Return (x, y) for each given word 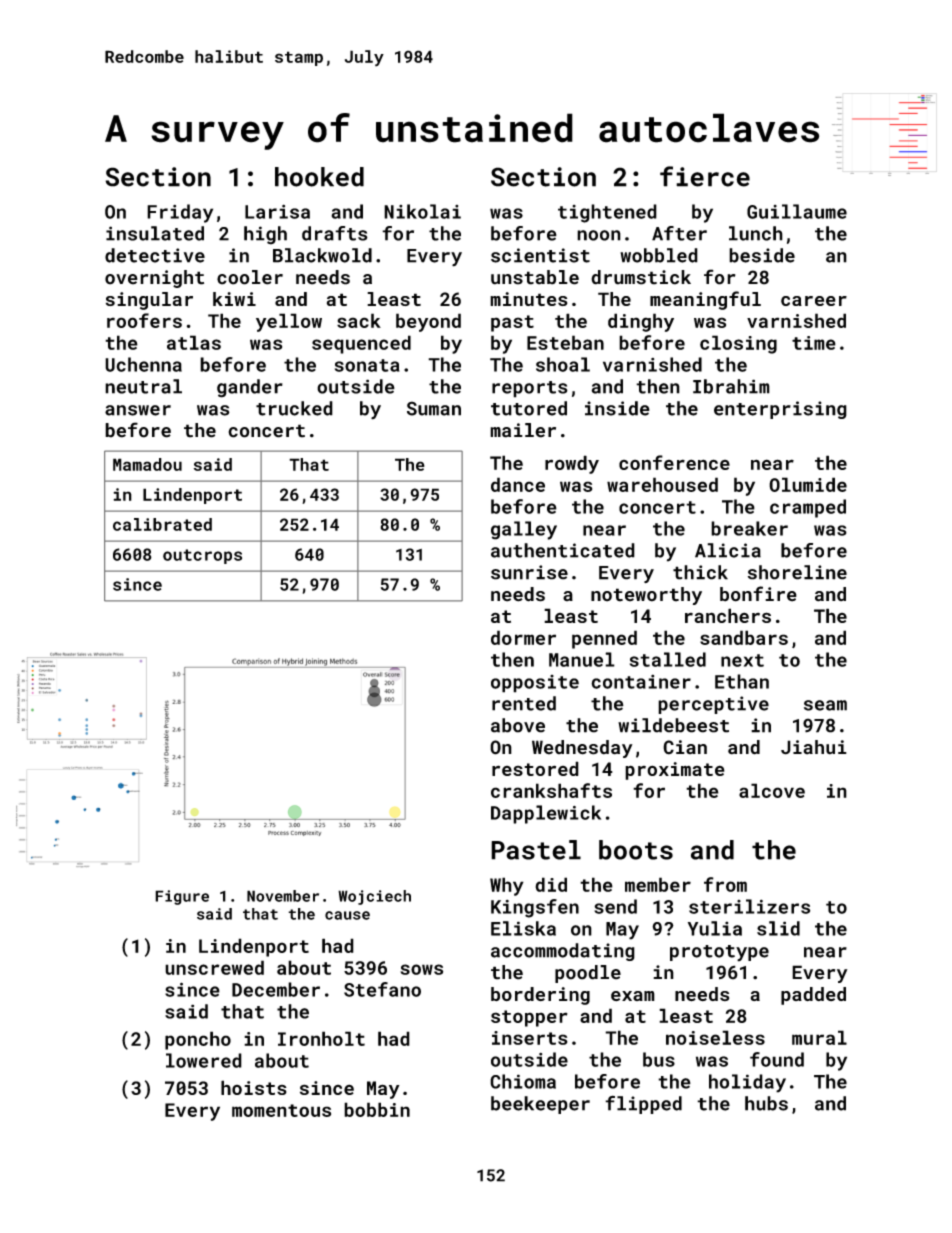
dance (518, 484)
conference (674, 462)
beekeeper (540, 1105)
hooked (319, 177)
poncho (198, 1040)
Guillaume (797, 211)
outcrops (202, 556)
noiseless (715, 1037)
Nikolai (422, 211)
